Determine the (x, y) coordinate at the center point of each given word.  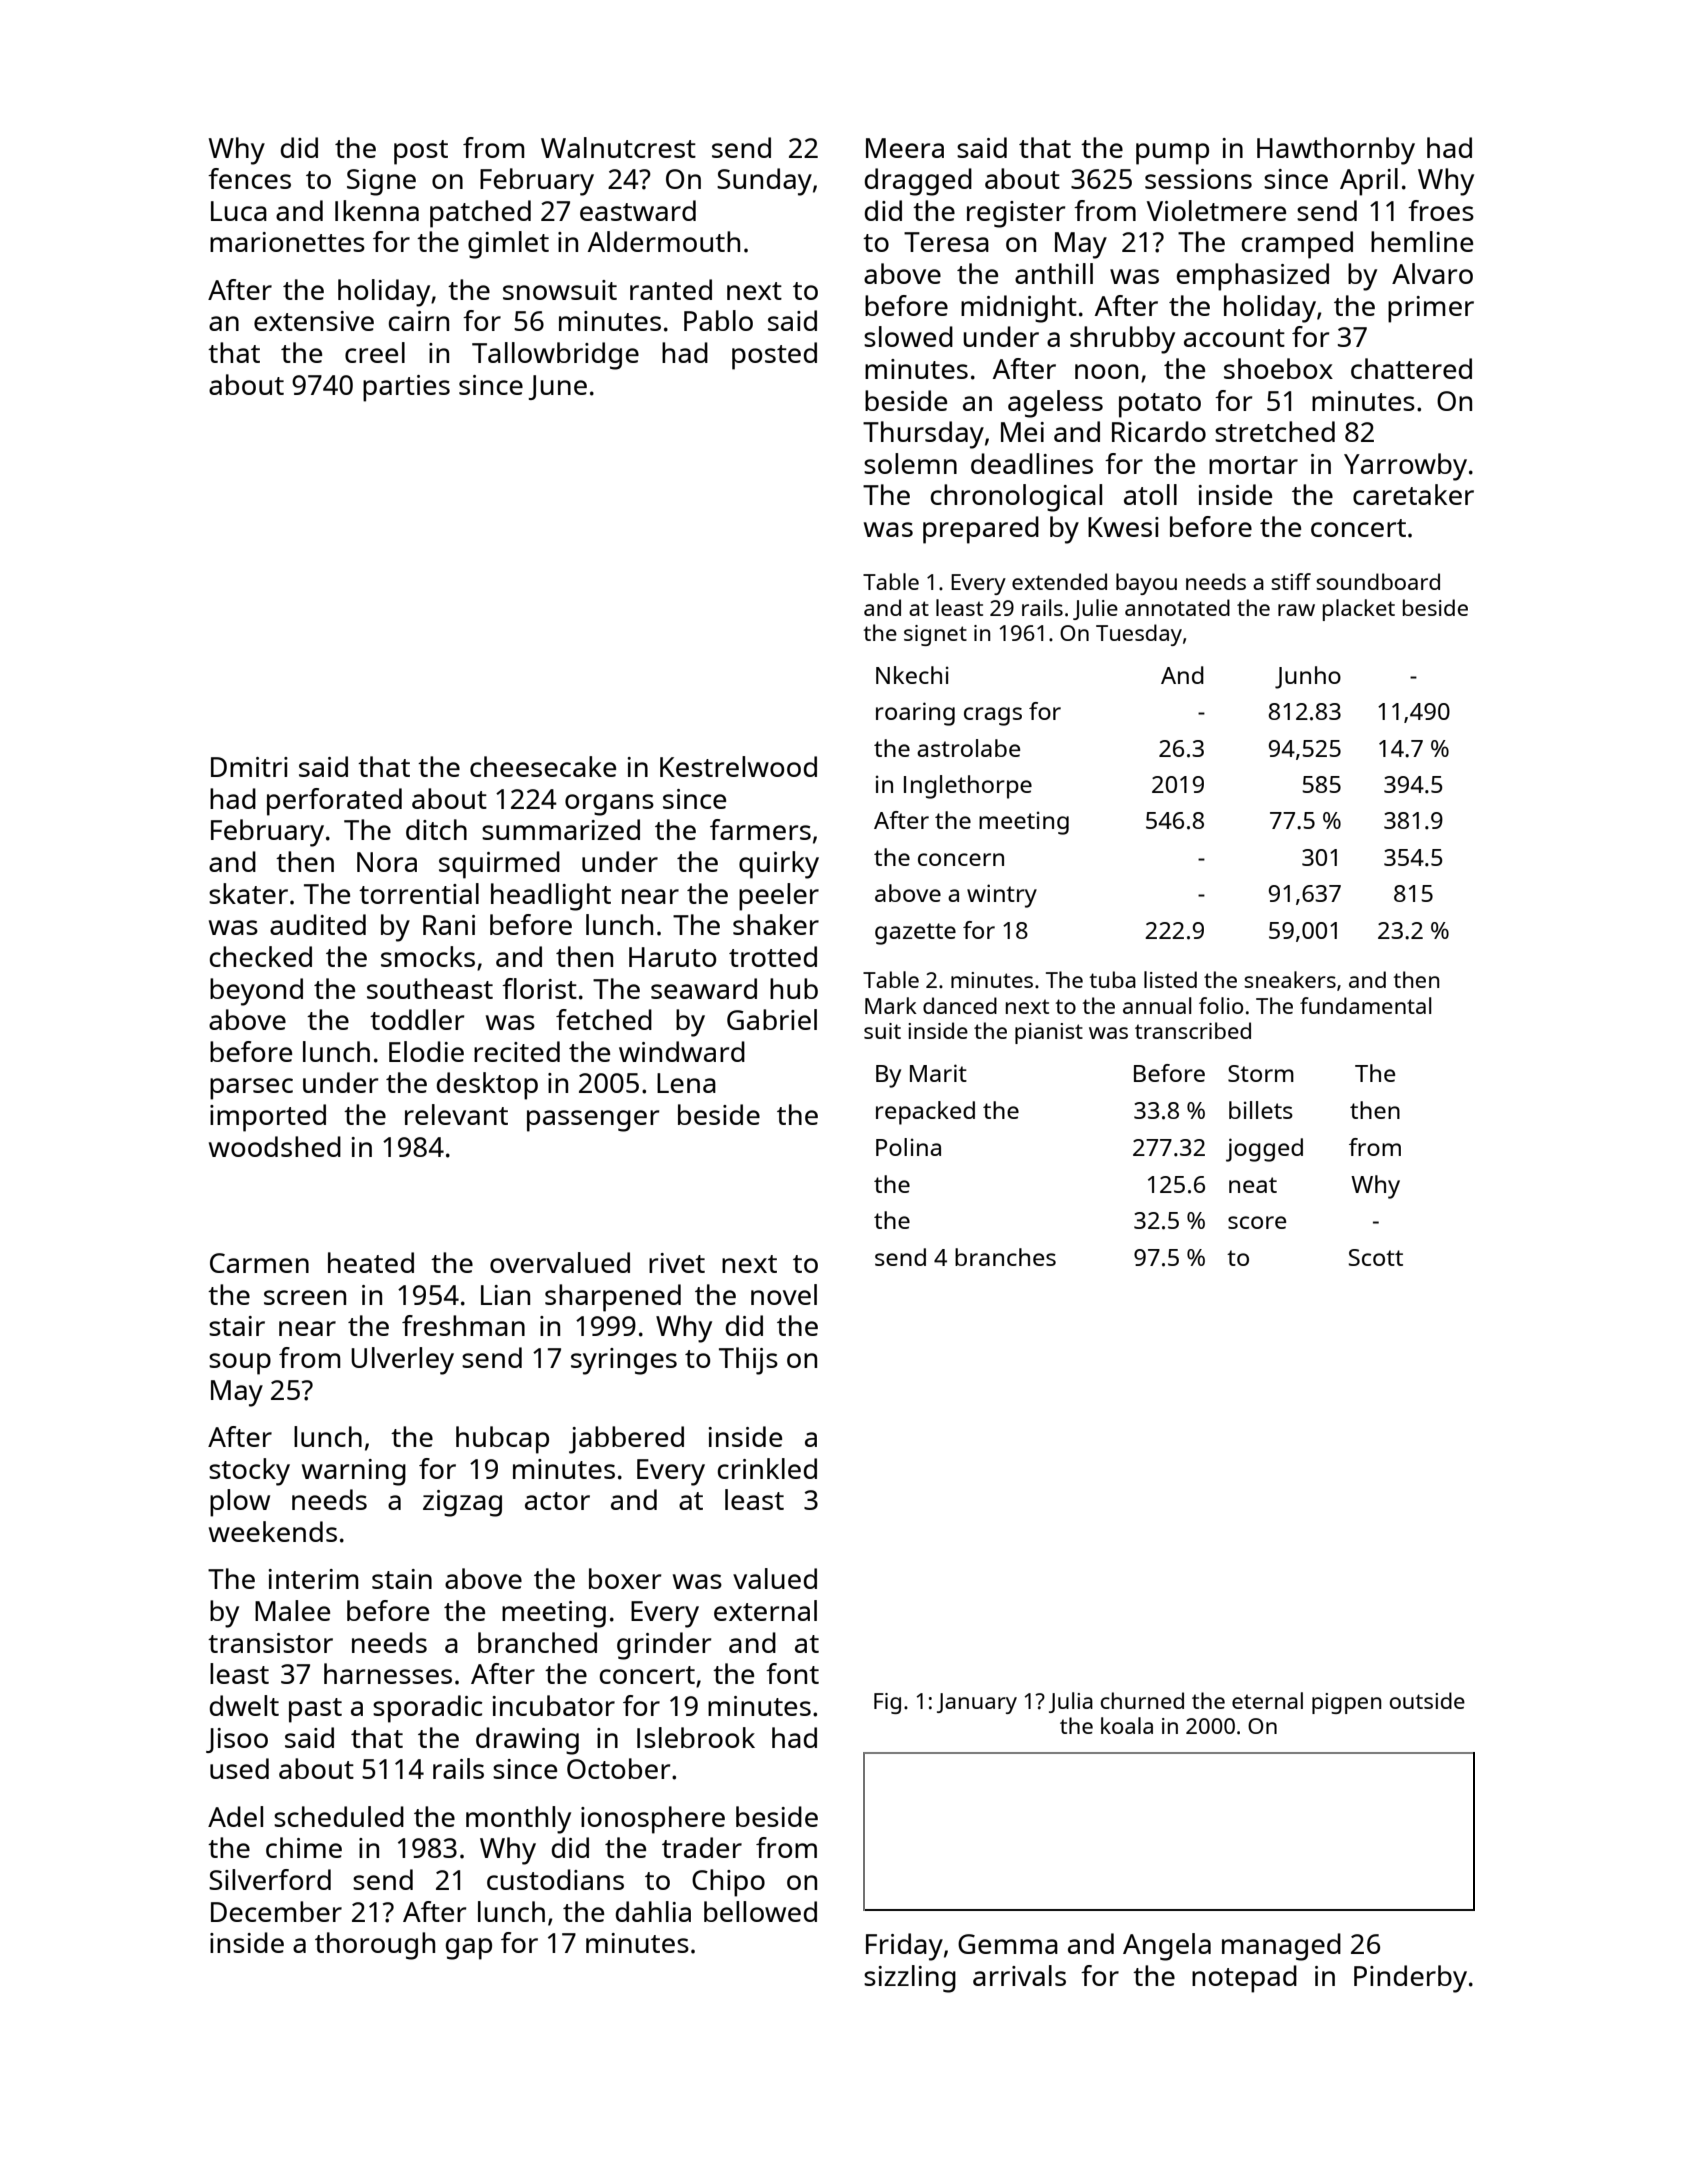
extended (1059, 581)
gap (469, 1949)
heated (371, 1262)
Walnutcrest (618, 147)
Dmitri (249, 767)
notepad (1244, 1979)
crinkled (767, 1468)
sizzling (910, 1979)
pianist (1049, 1033)
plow (240, 1503)
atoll (1150, 494)
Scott (1376, 1257)
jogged (1264, 1150)
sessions (1198, 179)
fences (249, 178)
